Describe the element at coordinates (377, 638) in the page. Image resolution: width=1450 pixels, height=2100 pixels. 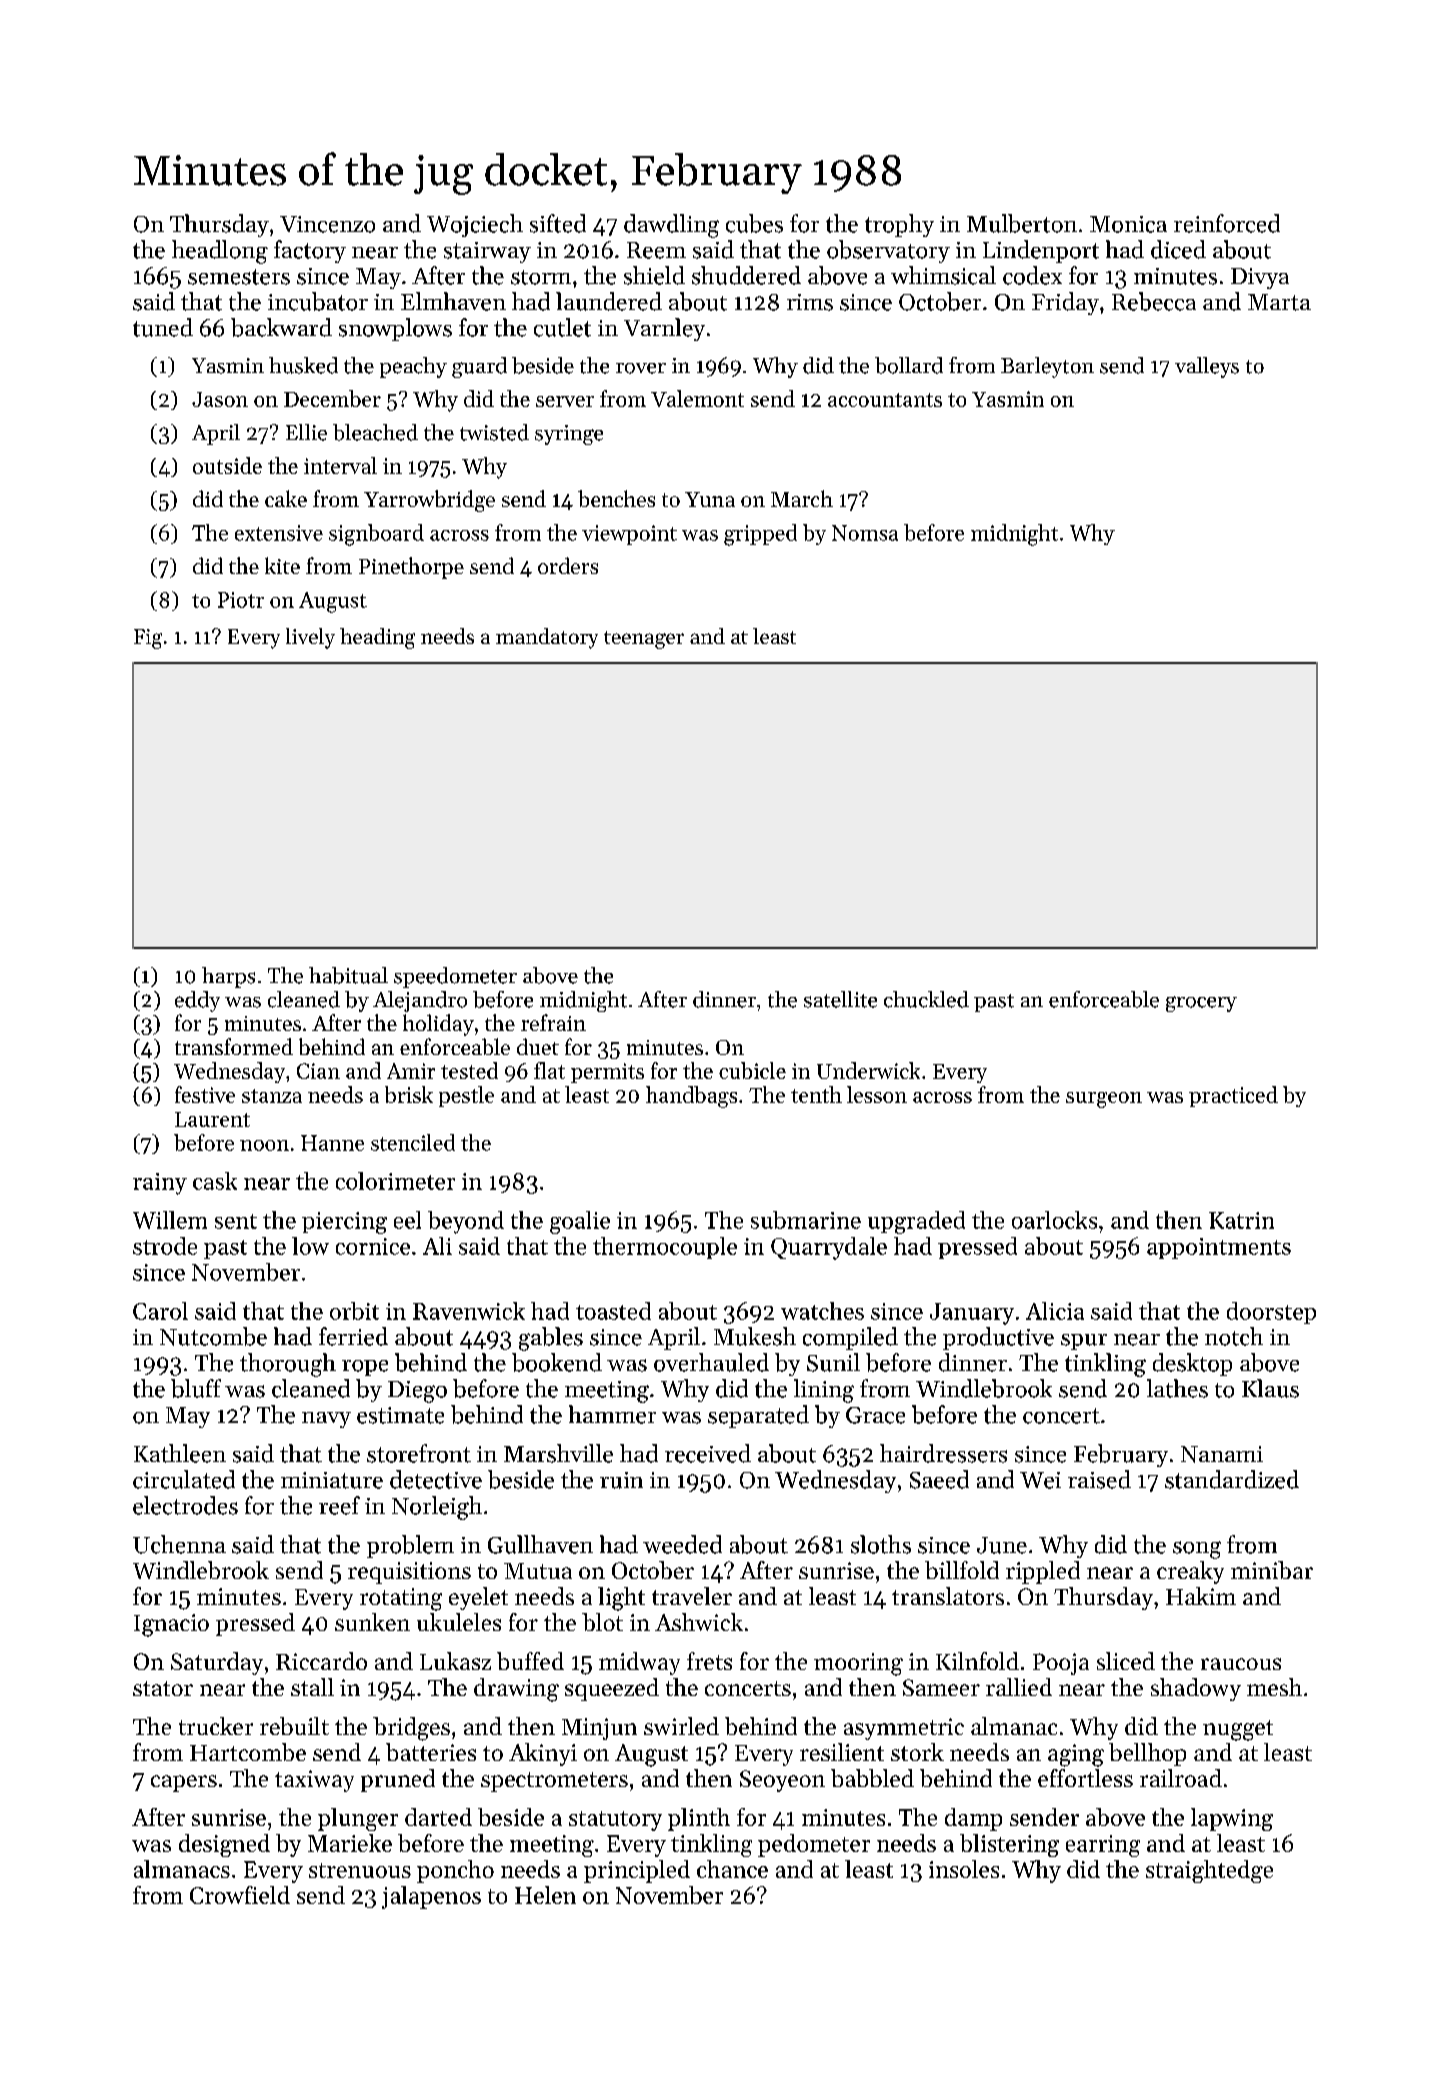
I see `heading` at that location.
